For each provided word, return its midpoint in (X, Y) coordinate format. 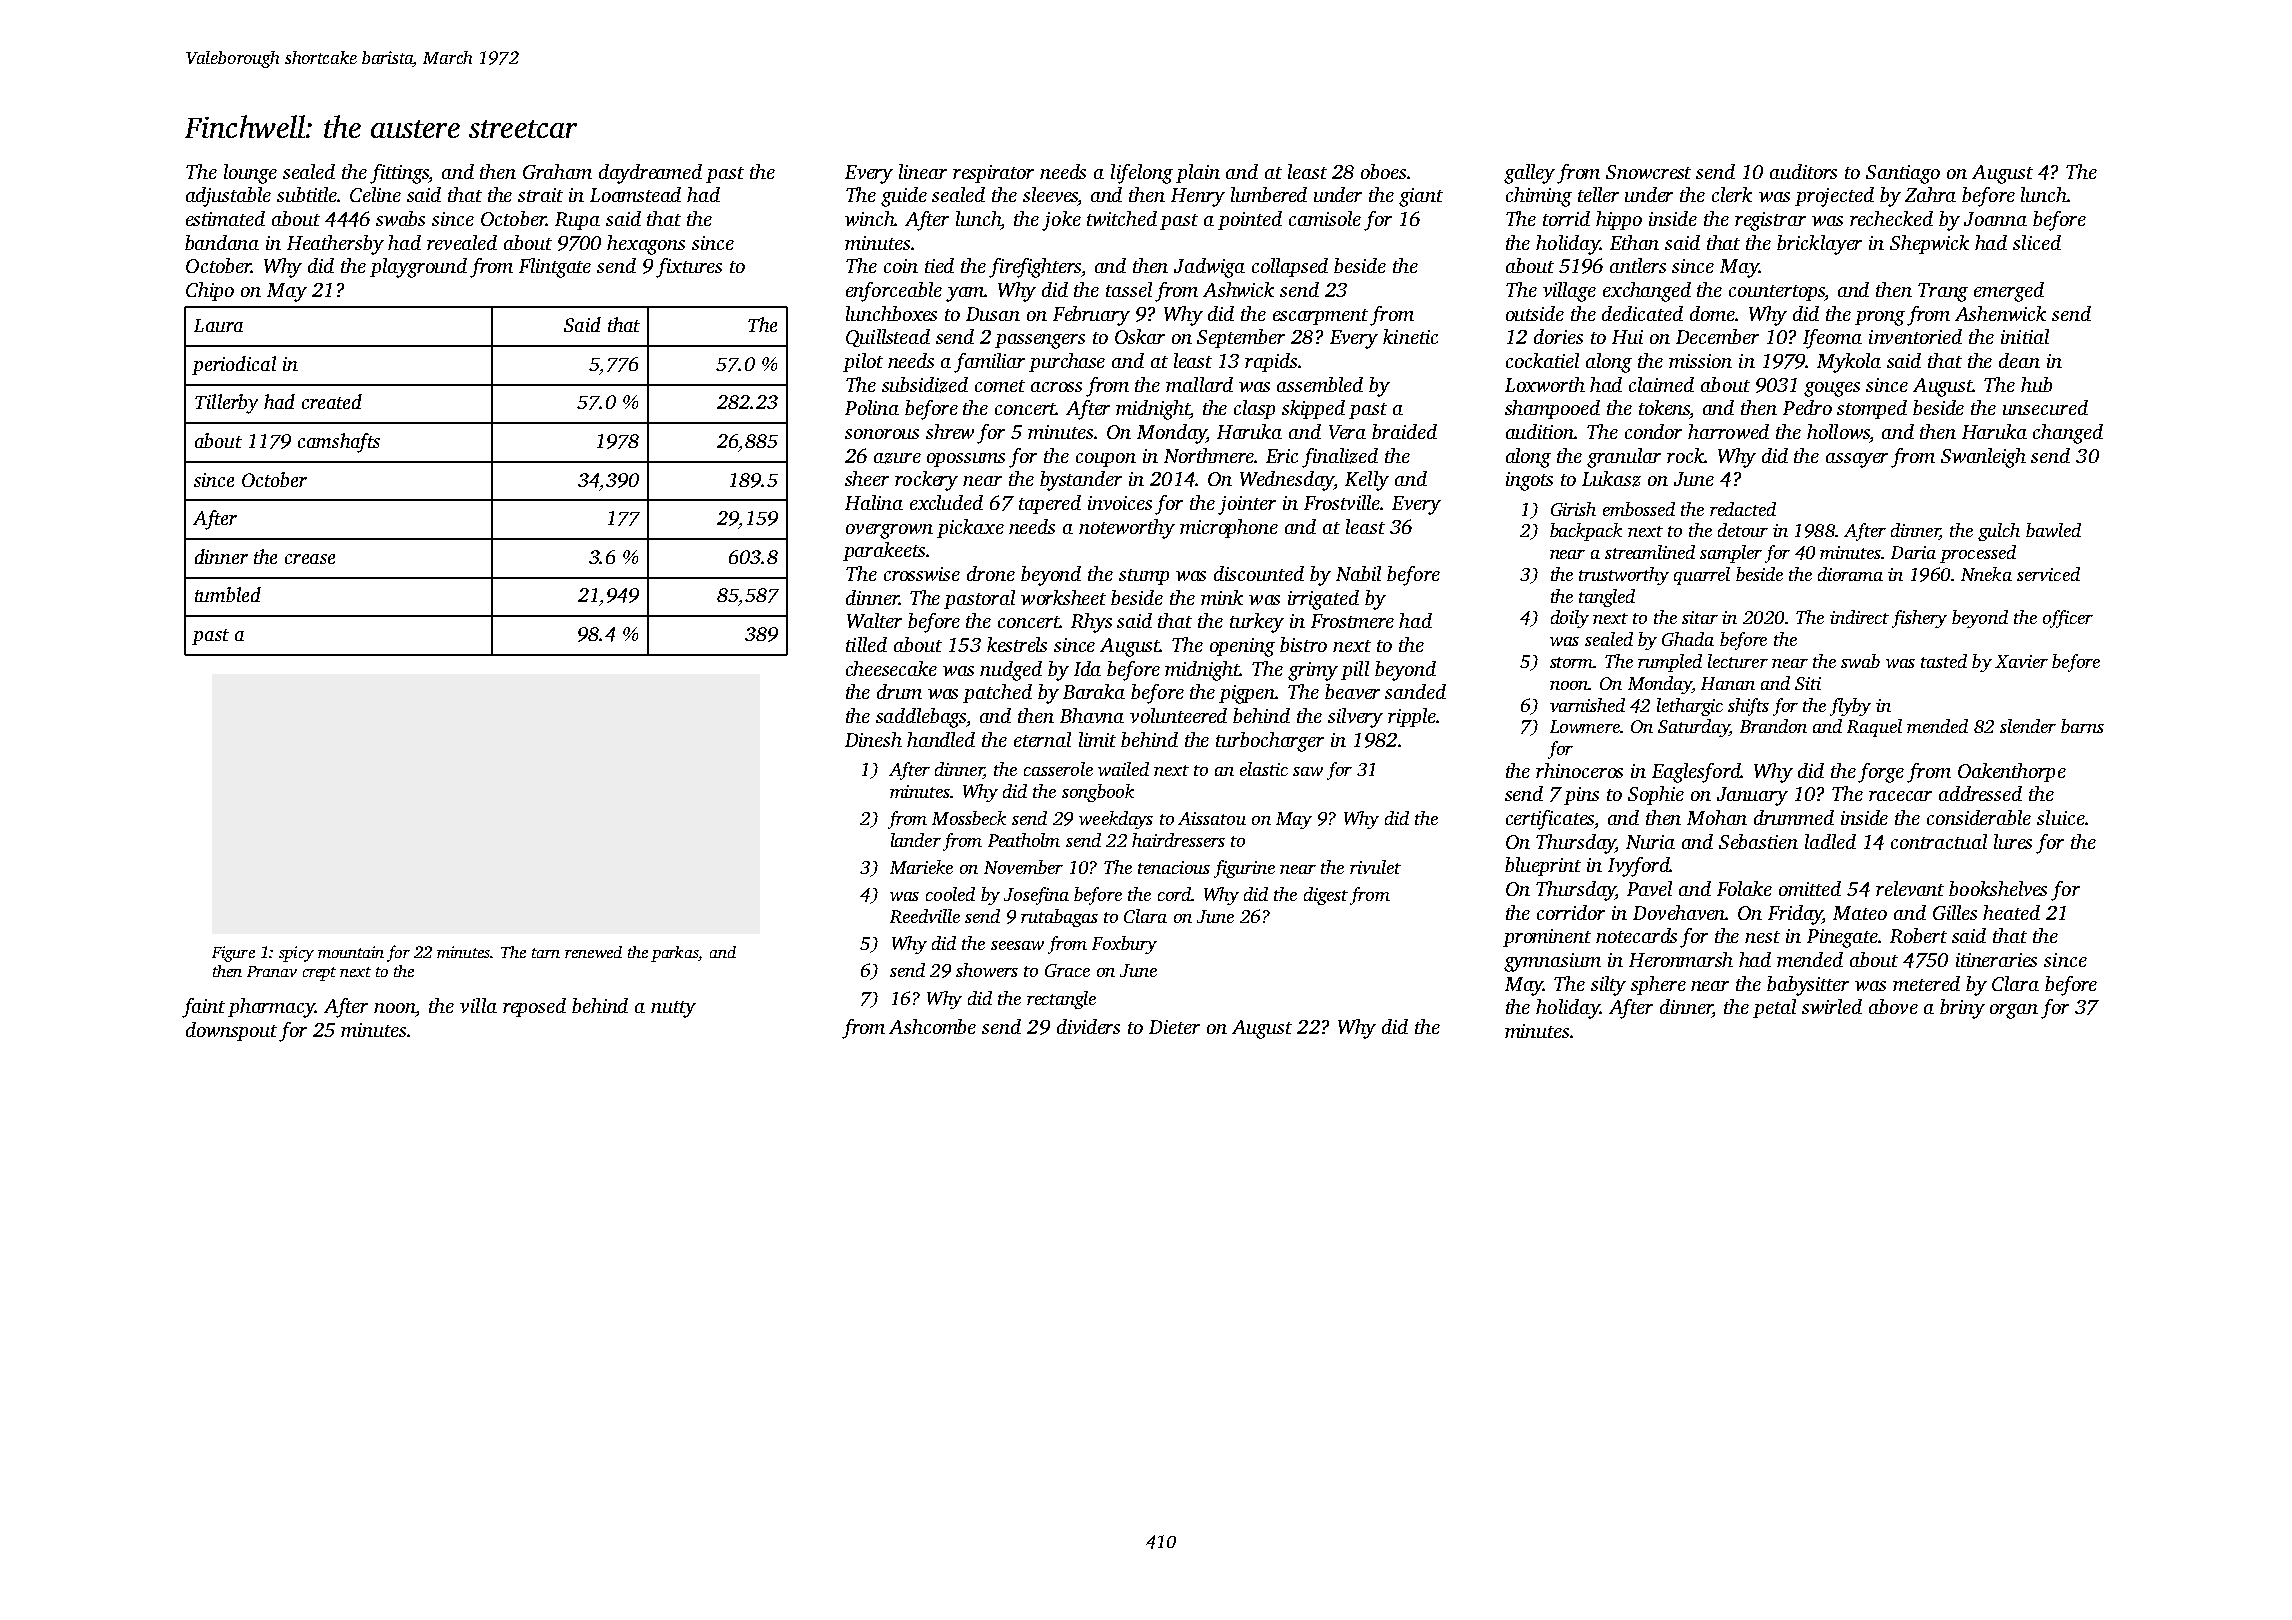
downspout (231, 1031)
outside (1535, 313)
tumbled (228, 594)
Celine (375, 194)
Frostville (1342, 502)
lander (916, 840)
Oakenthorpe (2012, 772)
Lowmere (1585, 726)
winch (870, 218)
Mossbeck (969, 818)
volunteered (1178, 715)
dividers (1088, 1026)
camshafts (339, 443)
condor (1653, 431)
